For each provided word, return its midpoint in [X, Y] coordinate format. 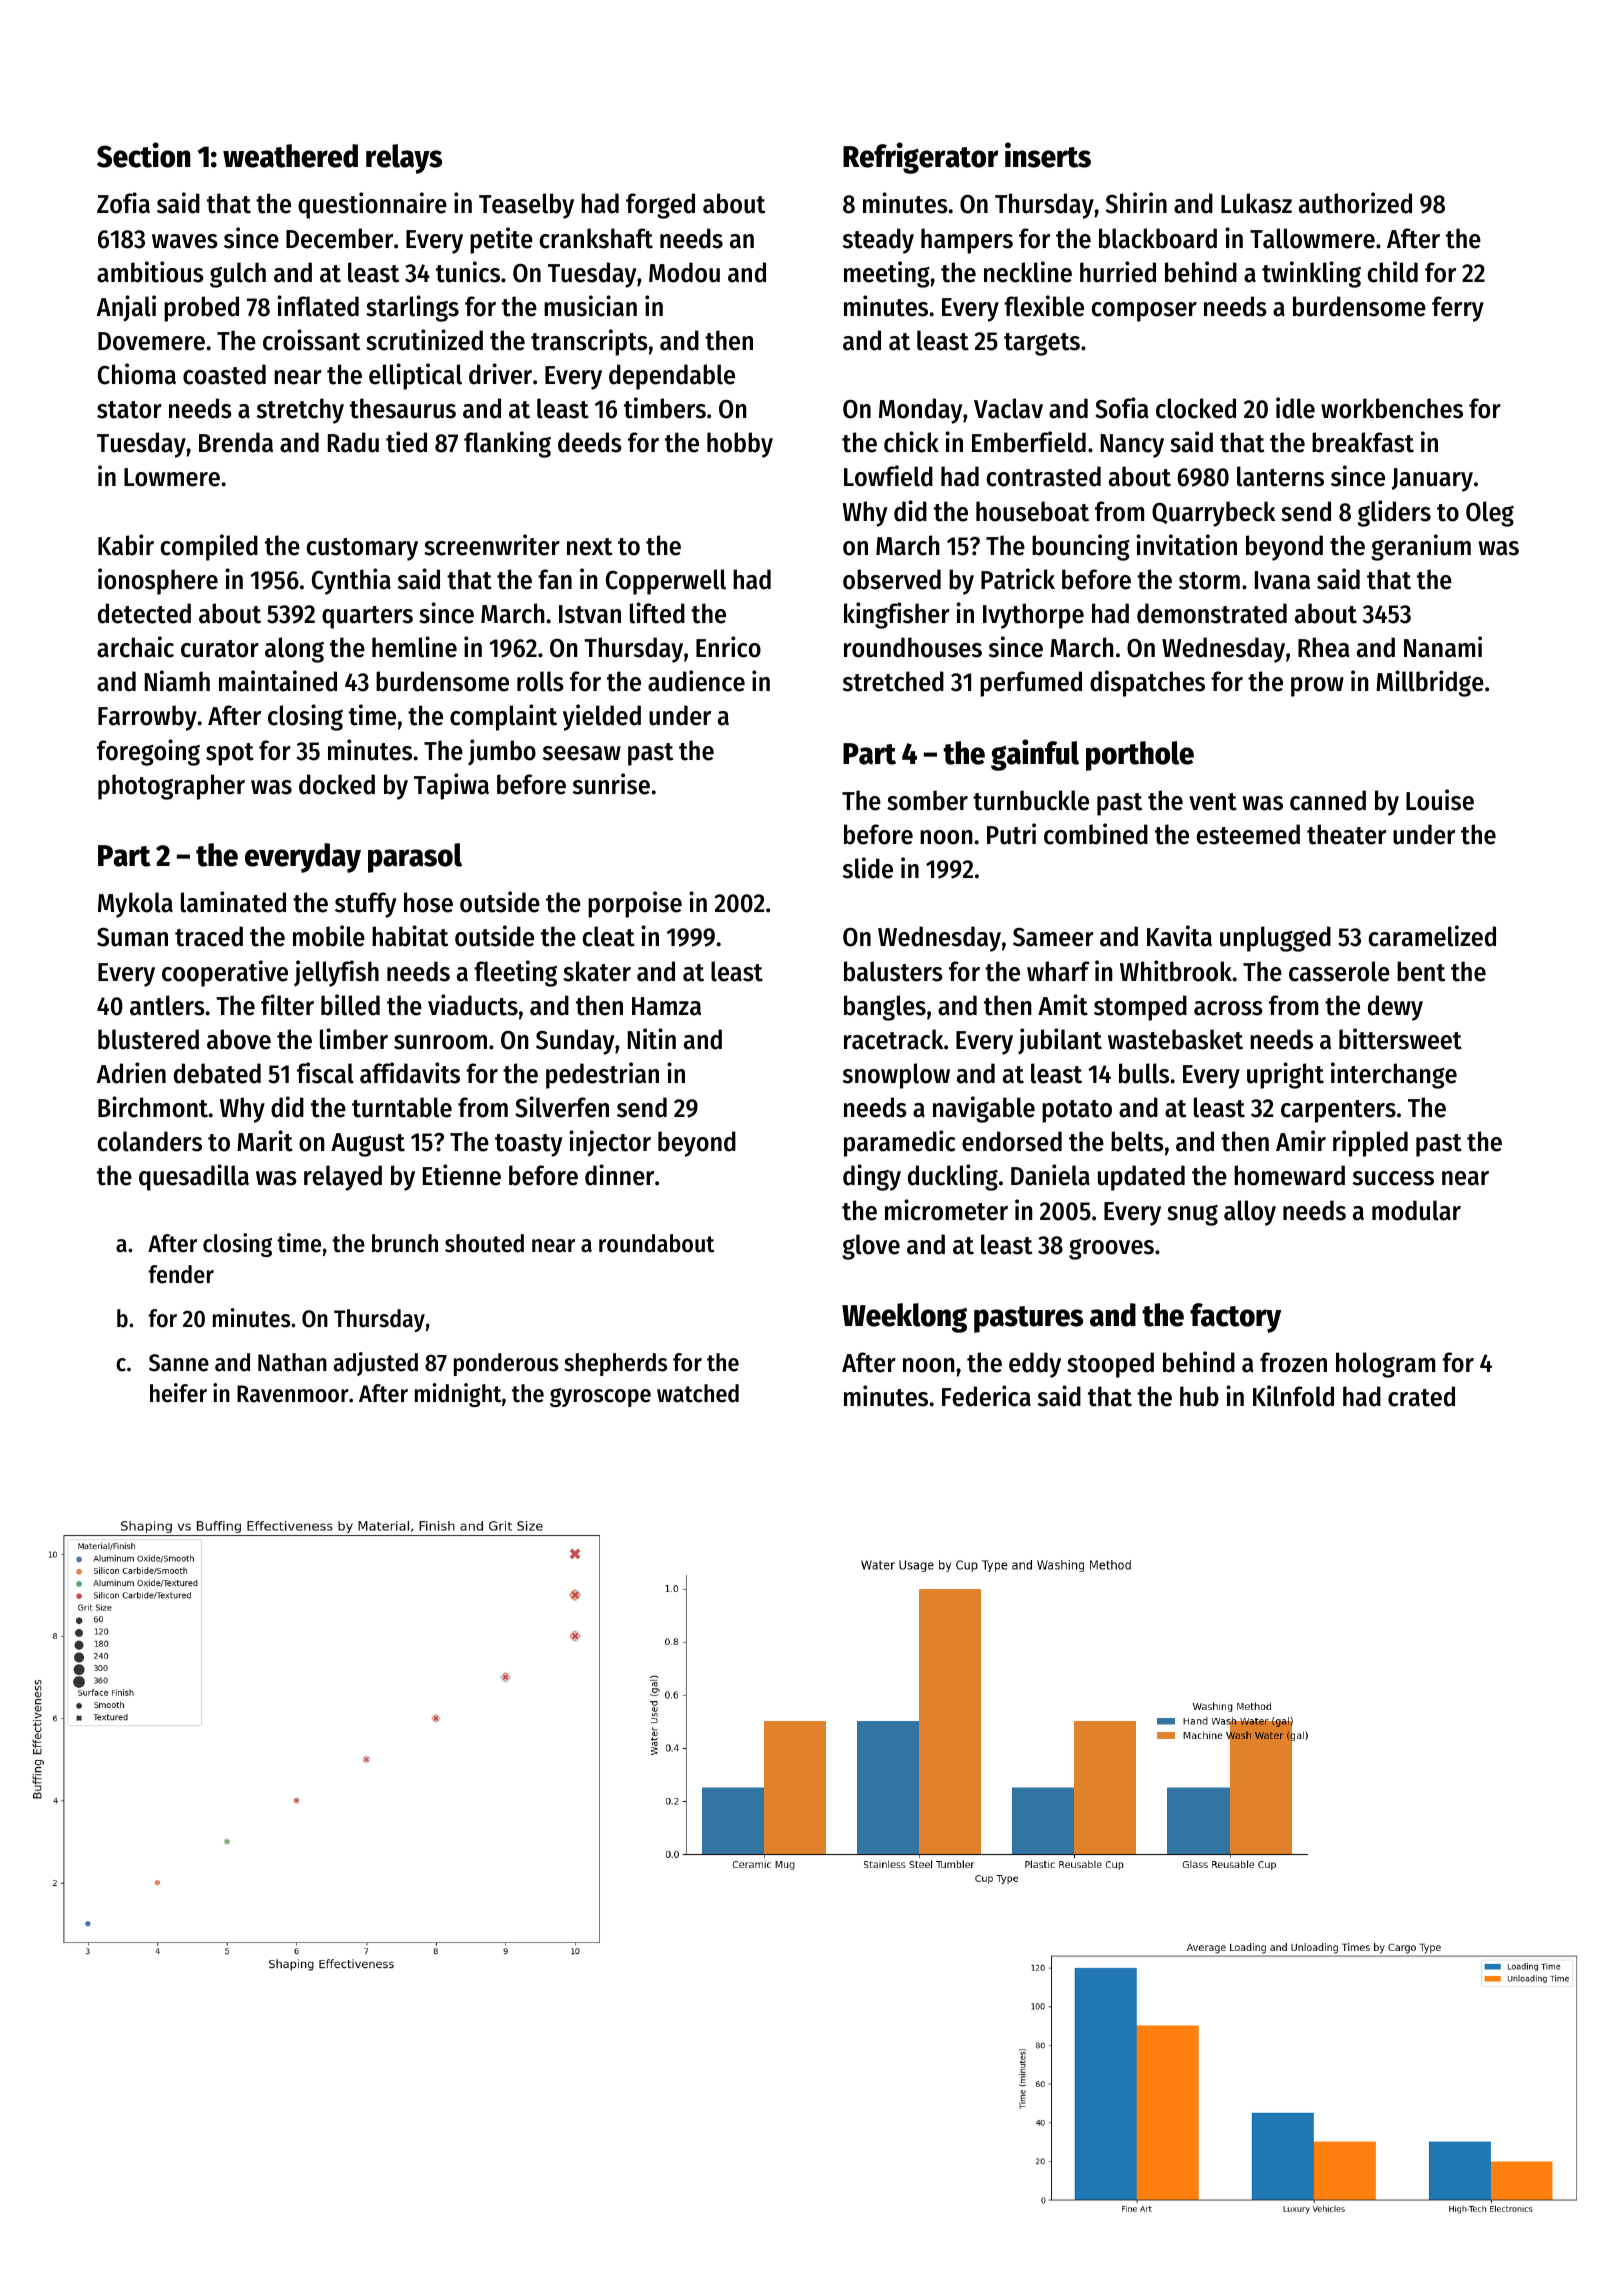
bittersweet [1400, 1039]
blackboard [1158, 238]
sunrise [611, 784]
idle [1295, 408]
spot [230, 754]
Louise [1440, 800]
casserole [1339, 971]
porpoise [635, 904]
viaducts [473, 1005]
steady [878, 241]
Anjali [126, 308]
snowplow [896, 1076]
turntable [402, 1107]
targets [1042, 344]
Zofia [123, 203]
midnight [458, 1395]
